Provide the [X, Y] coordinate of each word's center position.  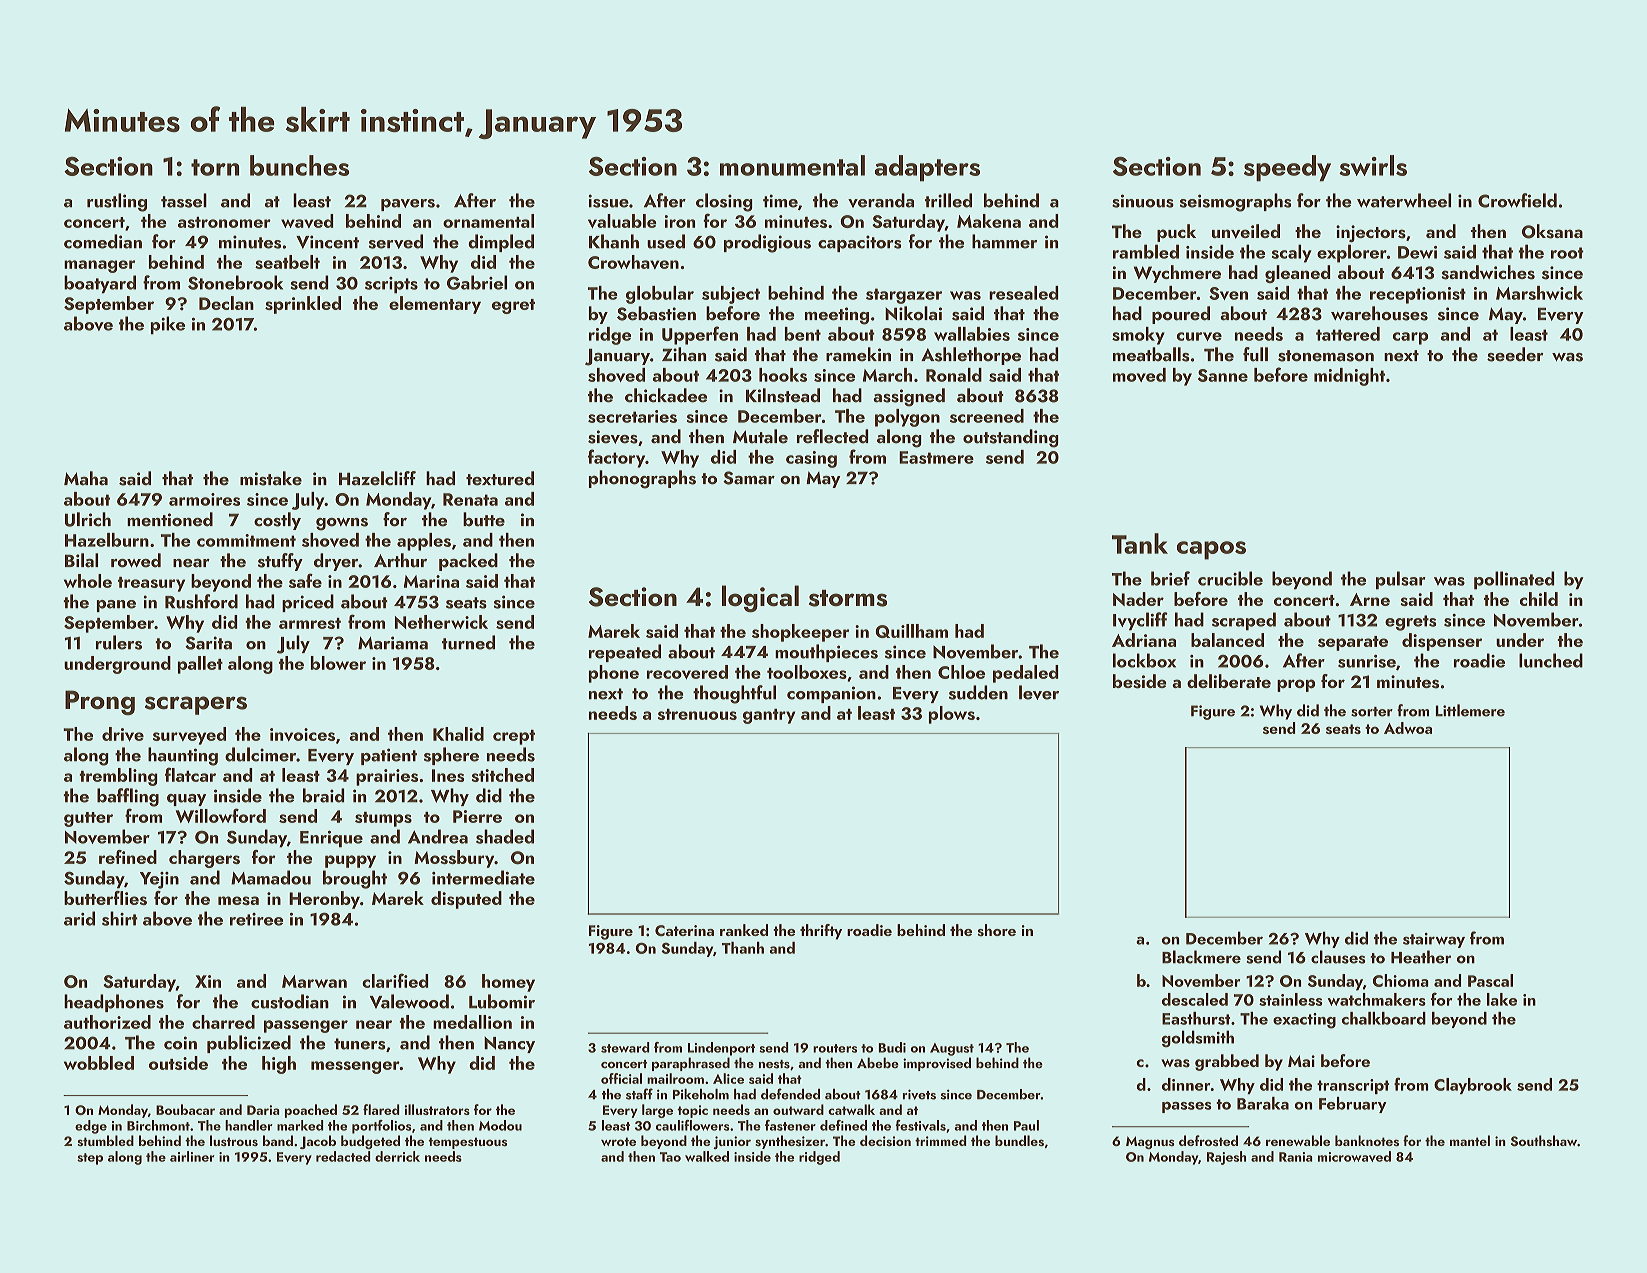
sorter [1372, 712]
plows [952, 715]
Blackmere [1201, 957]
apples [424, 542]
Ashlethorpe [971, 356]
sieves [613, 437]
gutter [88, 819]
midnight [1349, 377]
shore [996, 930]
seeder [1515, 354]
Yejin [159, 880]
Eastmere [936, 457]
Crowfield [1517, 200]
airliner [192, 1156]
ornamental [488, 221]
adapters [927, 168]
